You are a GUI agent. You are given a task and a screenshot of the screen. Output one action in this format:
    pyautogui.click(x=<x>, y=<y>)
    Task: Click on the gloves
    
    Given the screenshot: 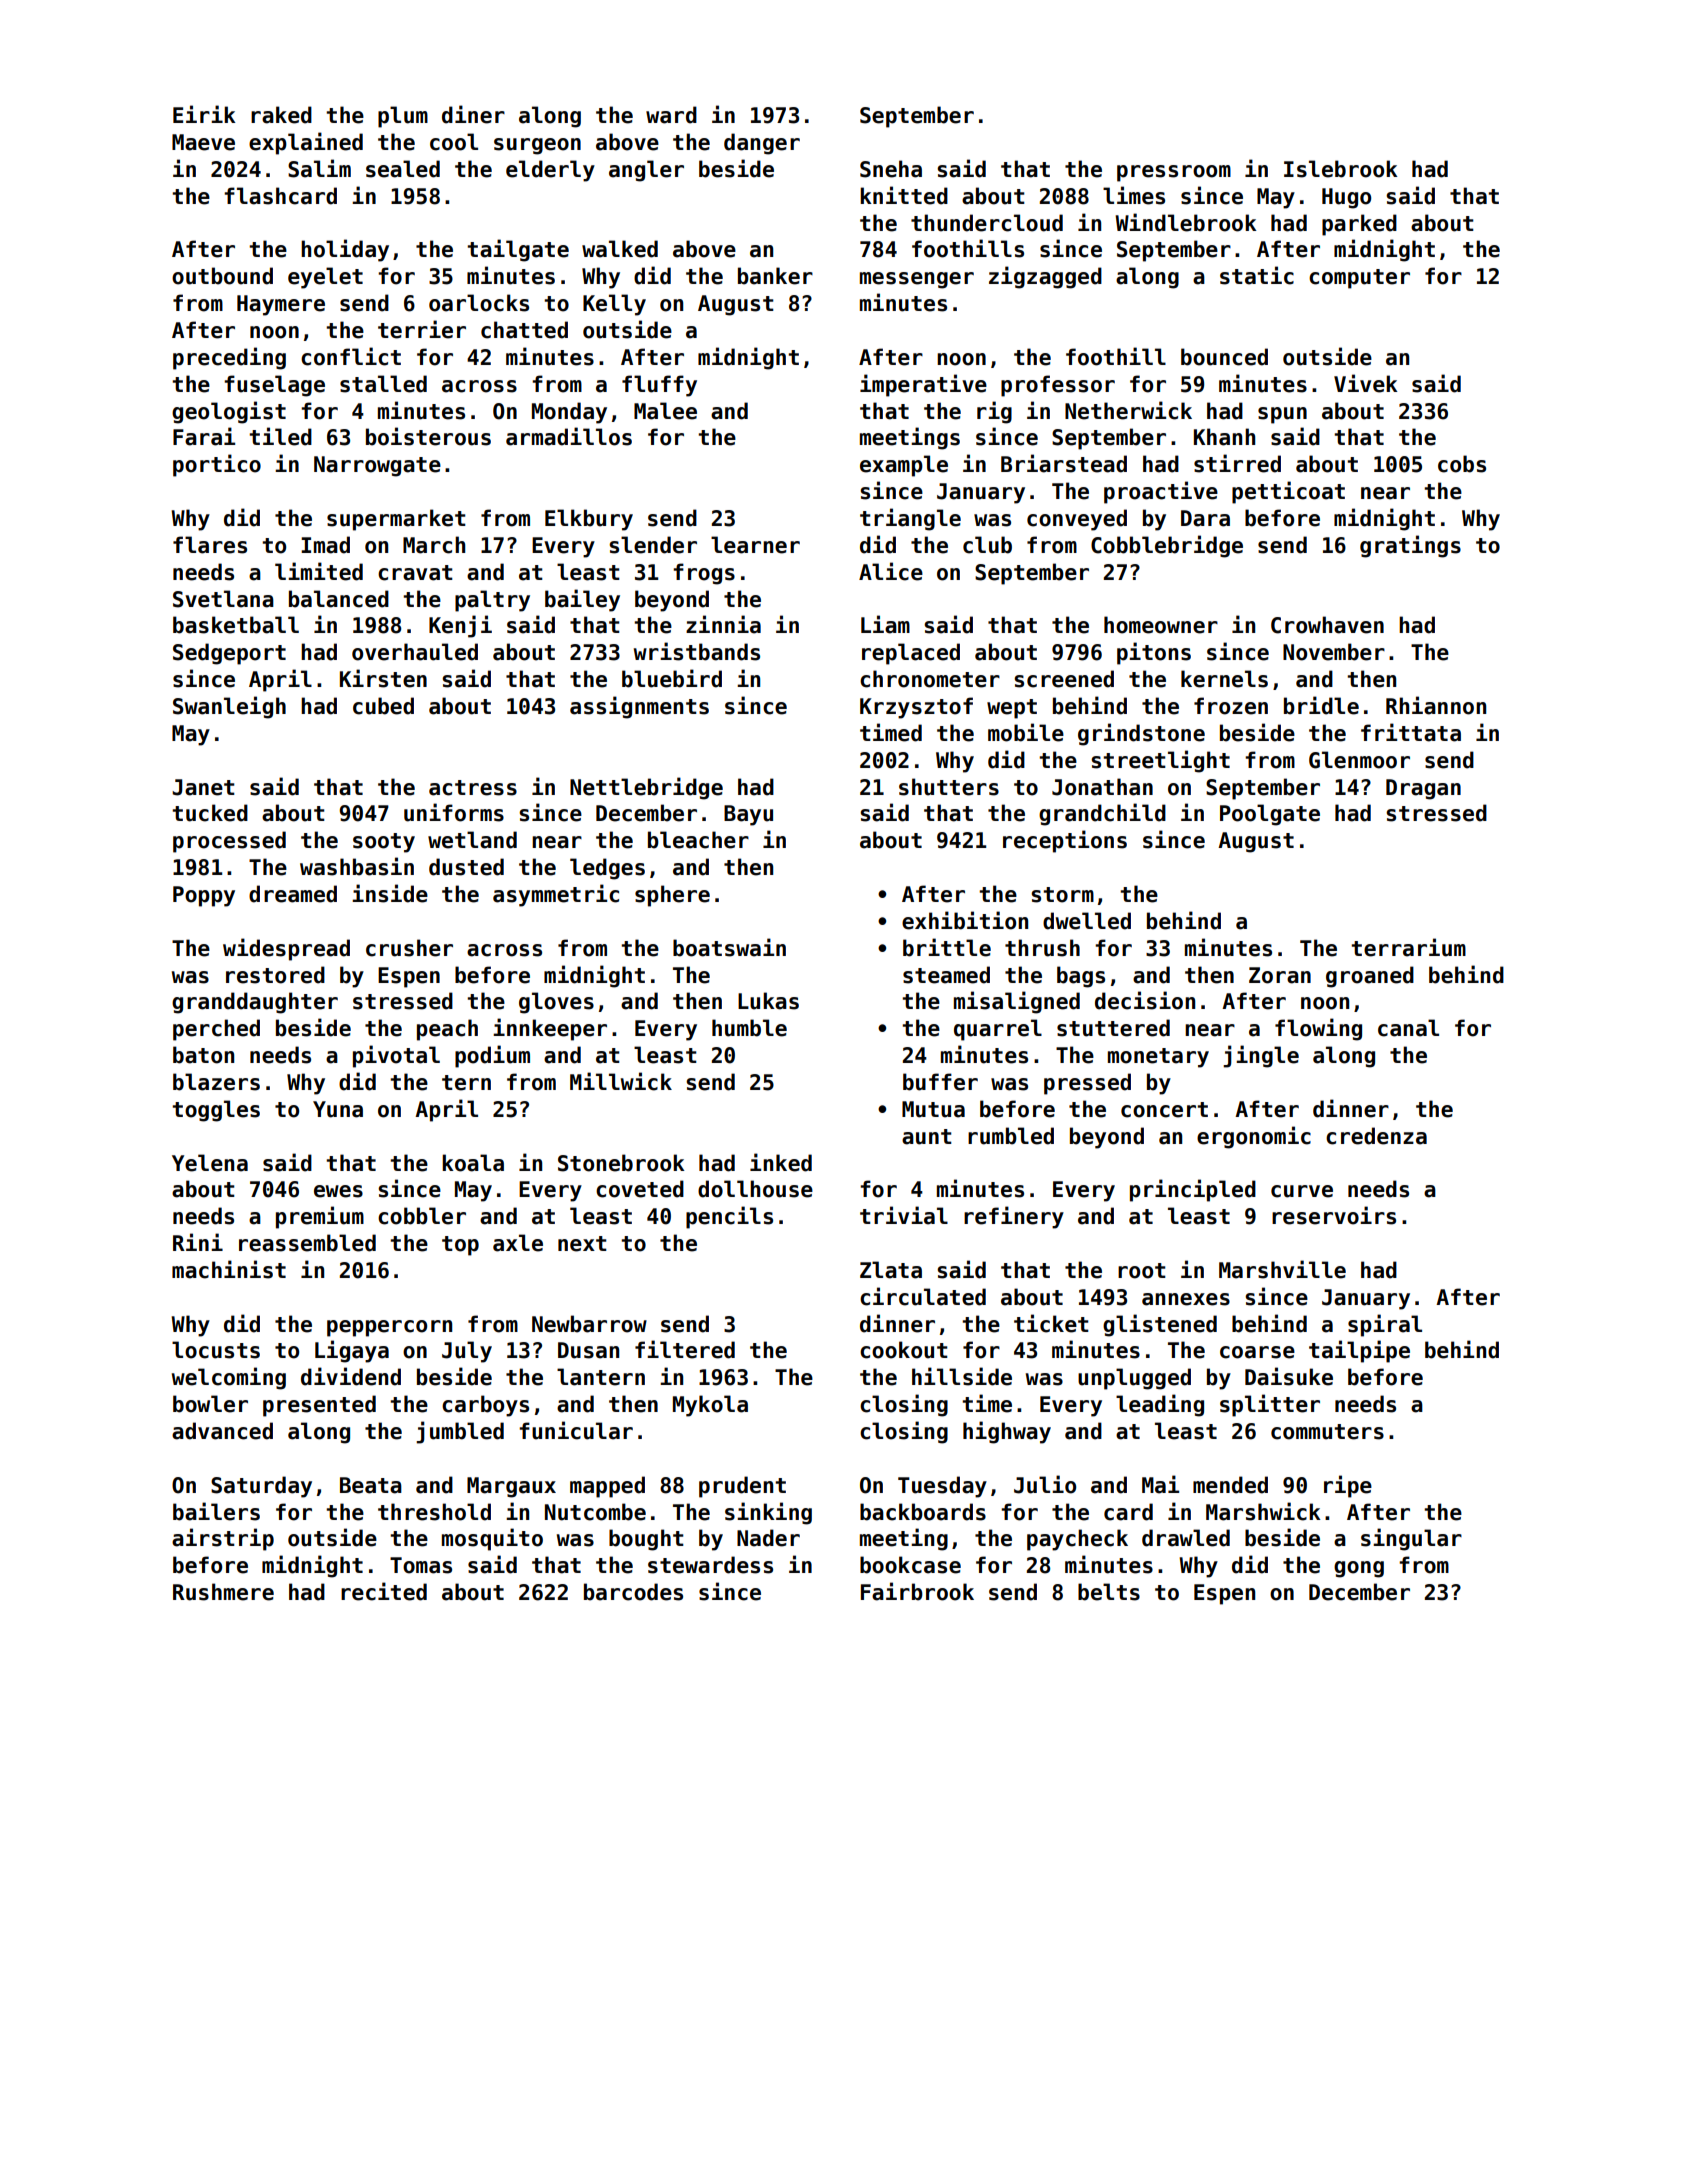 What is the action you would take?
    pyautogui.click(x=556, y=1003)
